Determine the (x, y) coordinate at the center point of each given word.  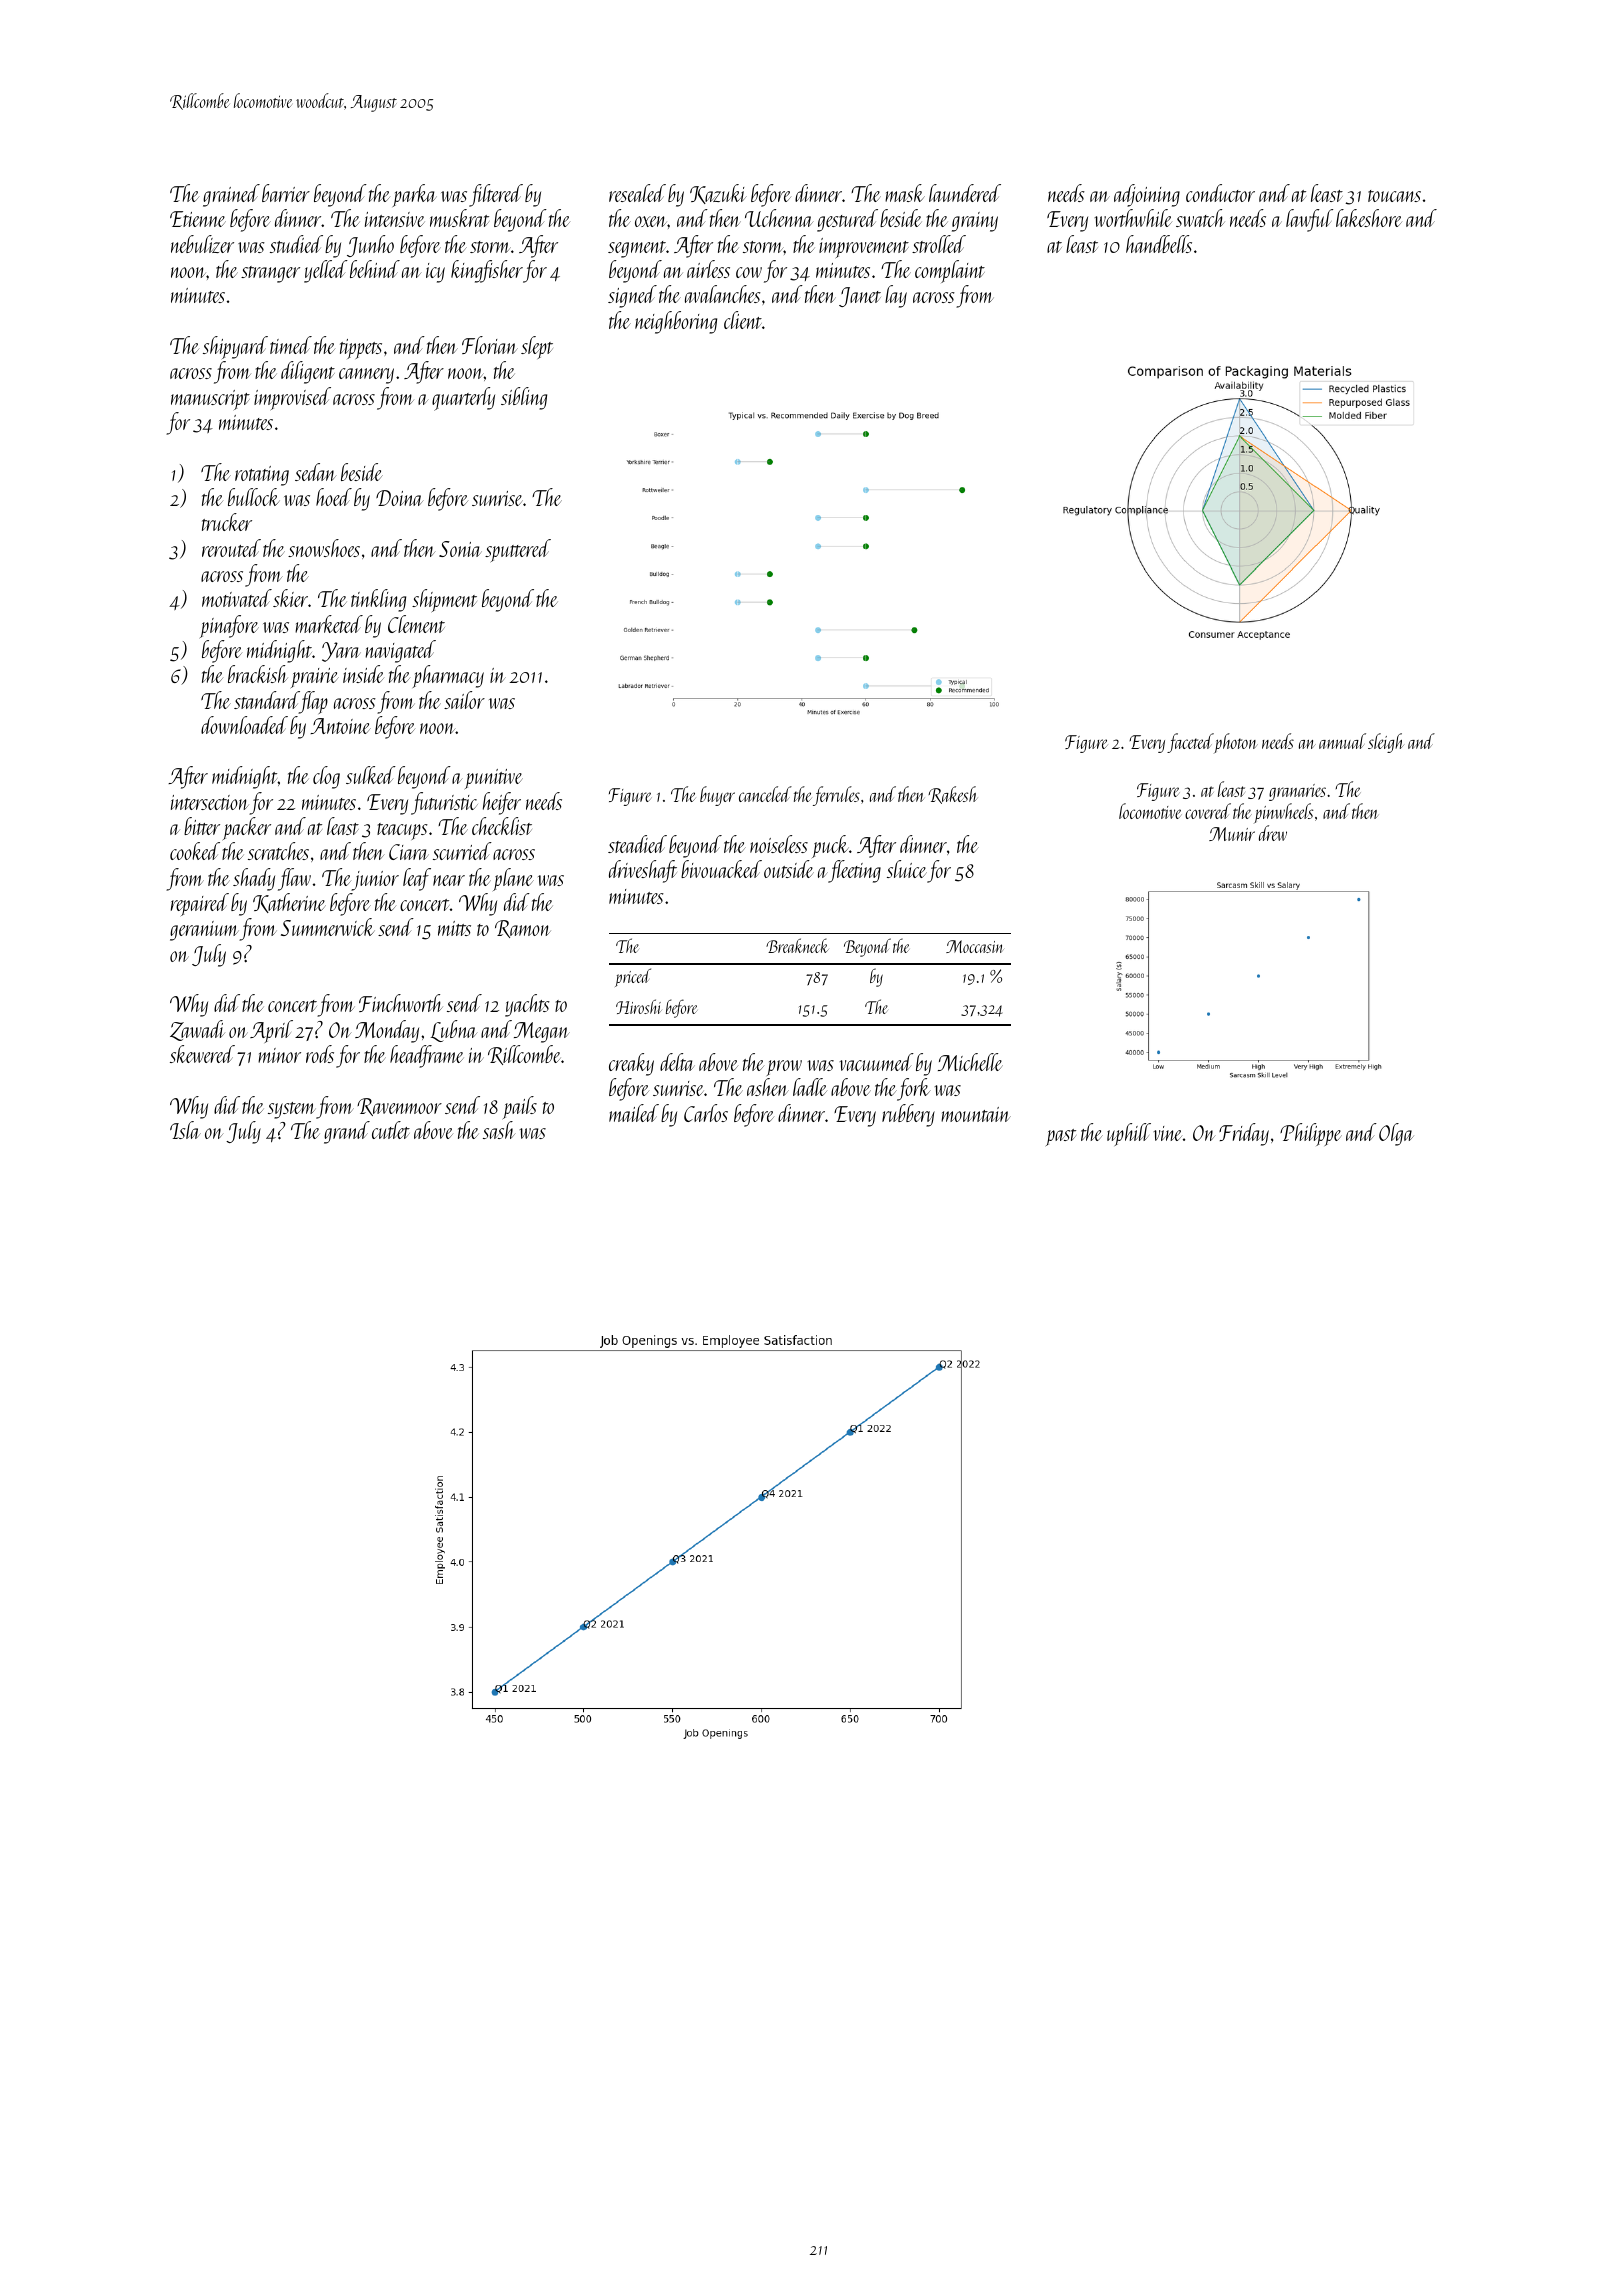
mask (905, 193)
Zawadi (197, 1030)
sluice (907, 869)
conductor (1220, 193)
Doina (399, 498)
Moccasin (975, 946)
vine (1167, 1133)
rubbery (908, 1115)
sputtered (518, 550)
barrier (286, 193)
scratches (278, 851)
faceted (1190, 743)
